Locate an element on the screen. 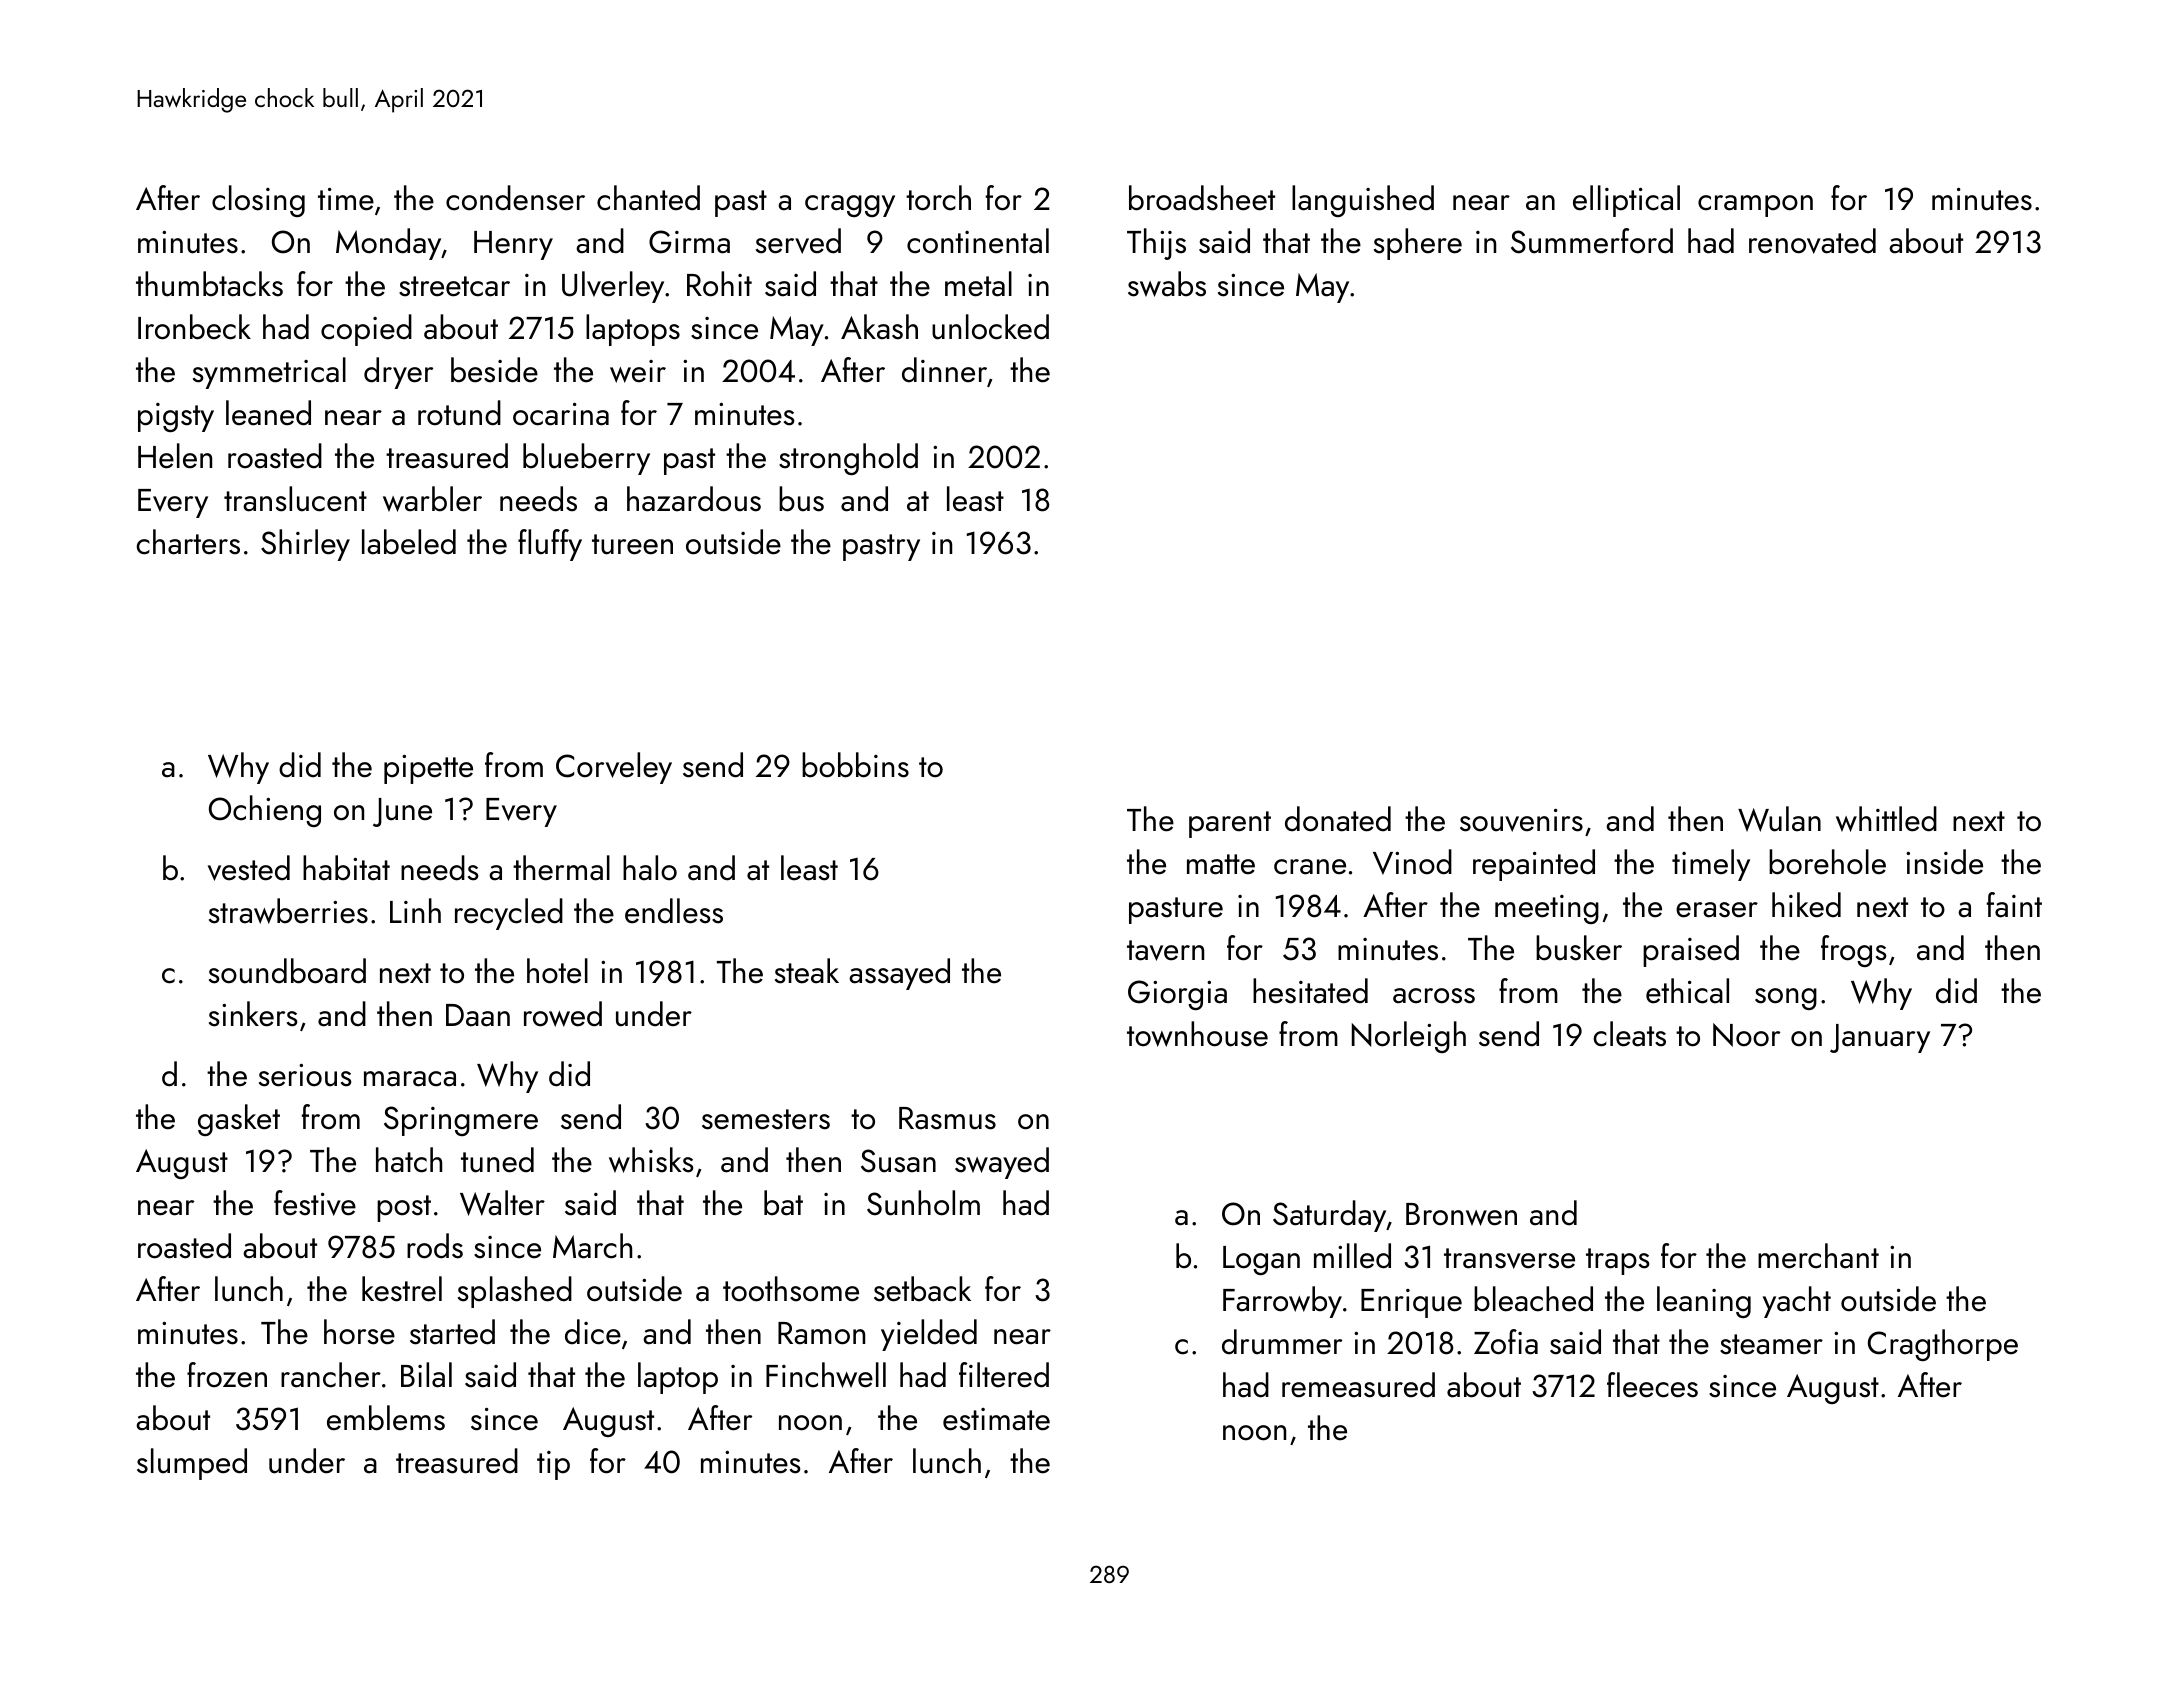 Image resolution: width=2178 pixels, height=1683 pixels. Sunholm is located at coordinates (923, 1203).
